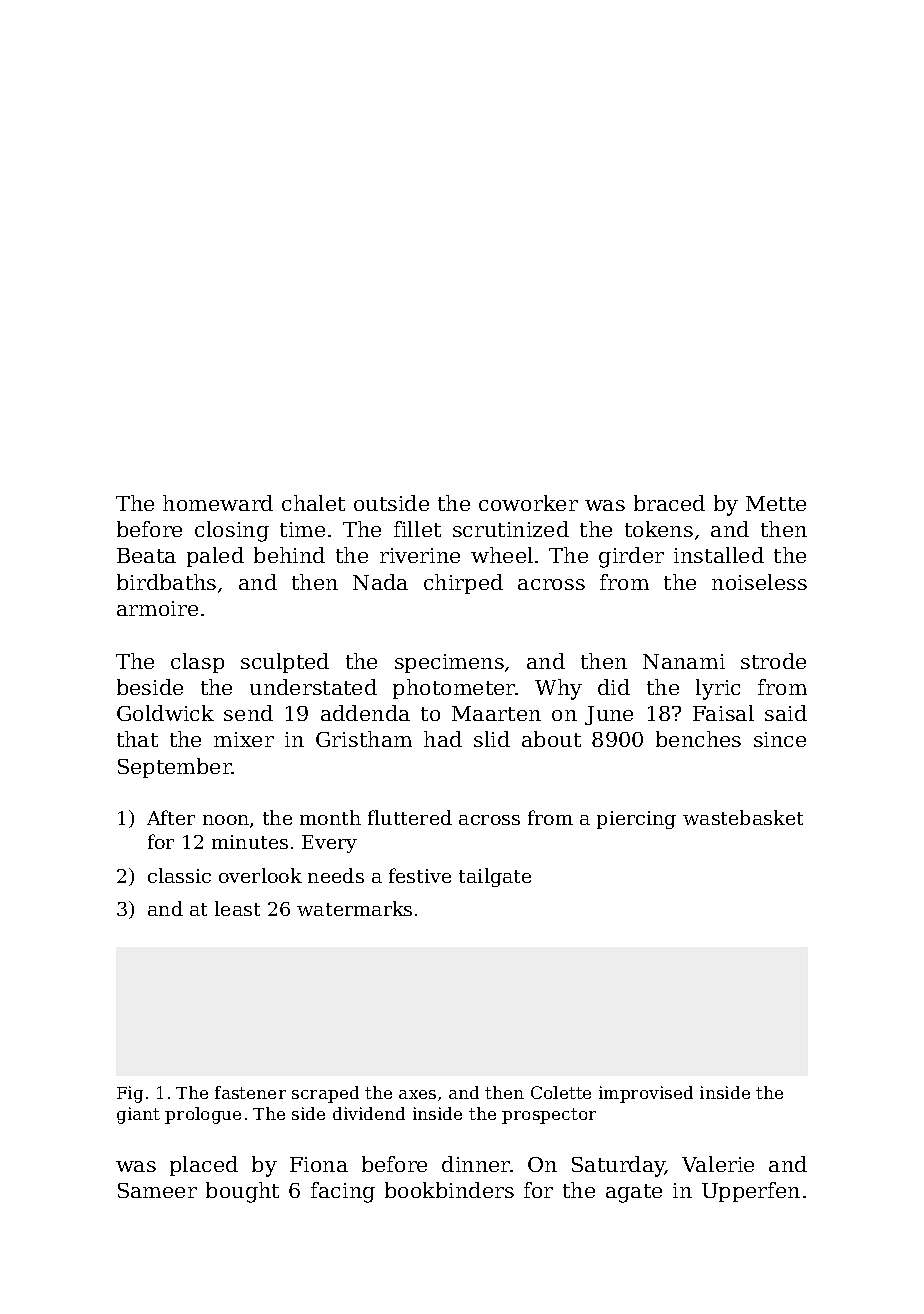  What do you see at coordinates (138, 1115) in the screenshot?
I see `giant` at bounding box center [138, 1115].
